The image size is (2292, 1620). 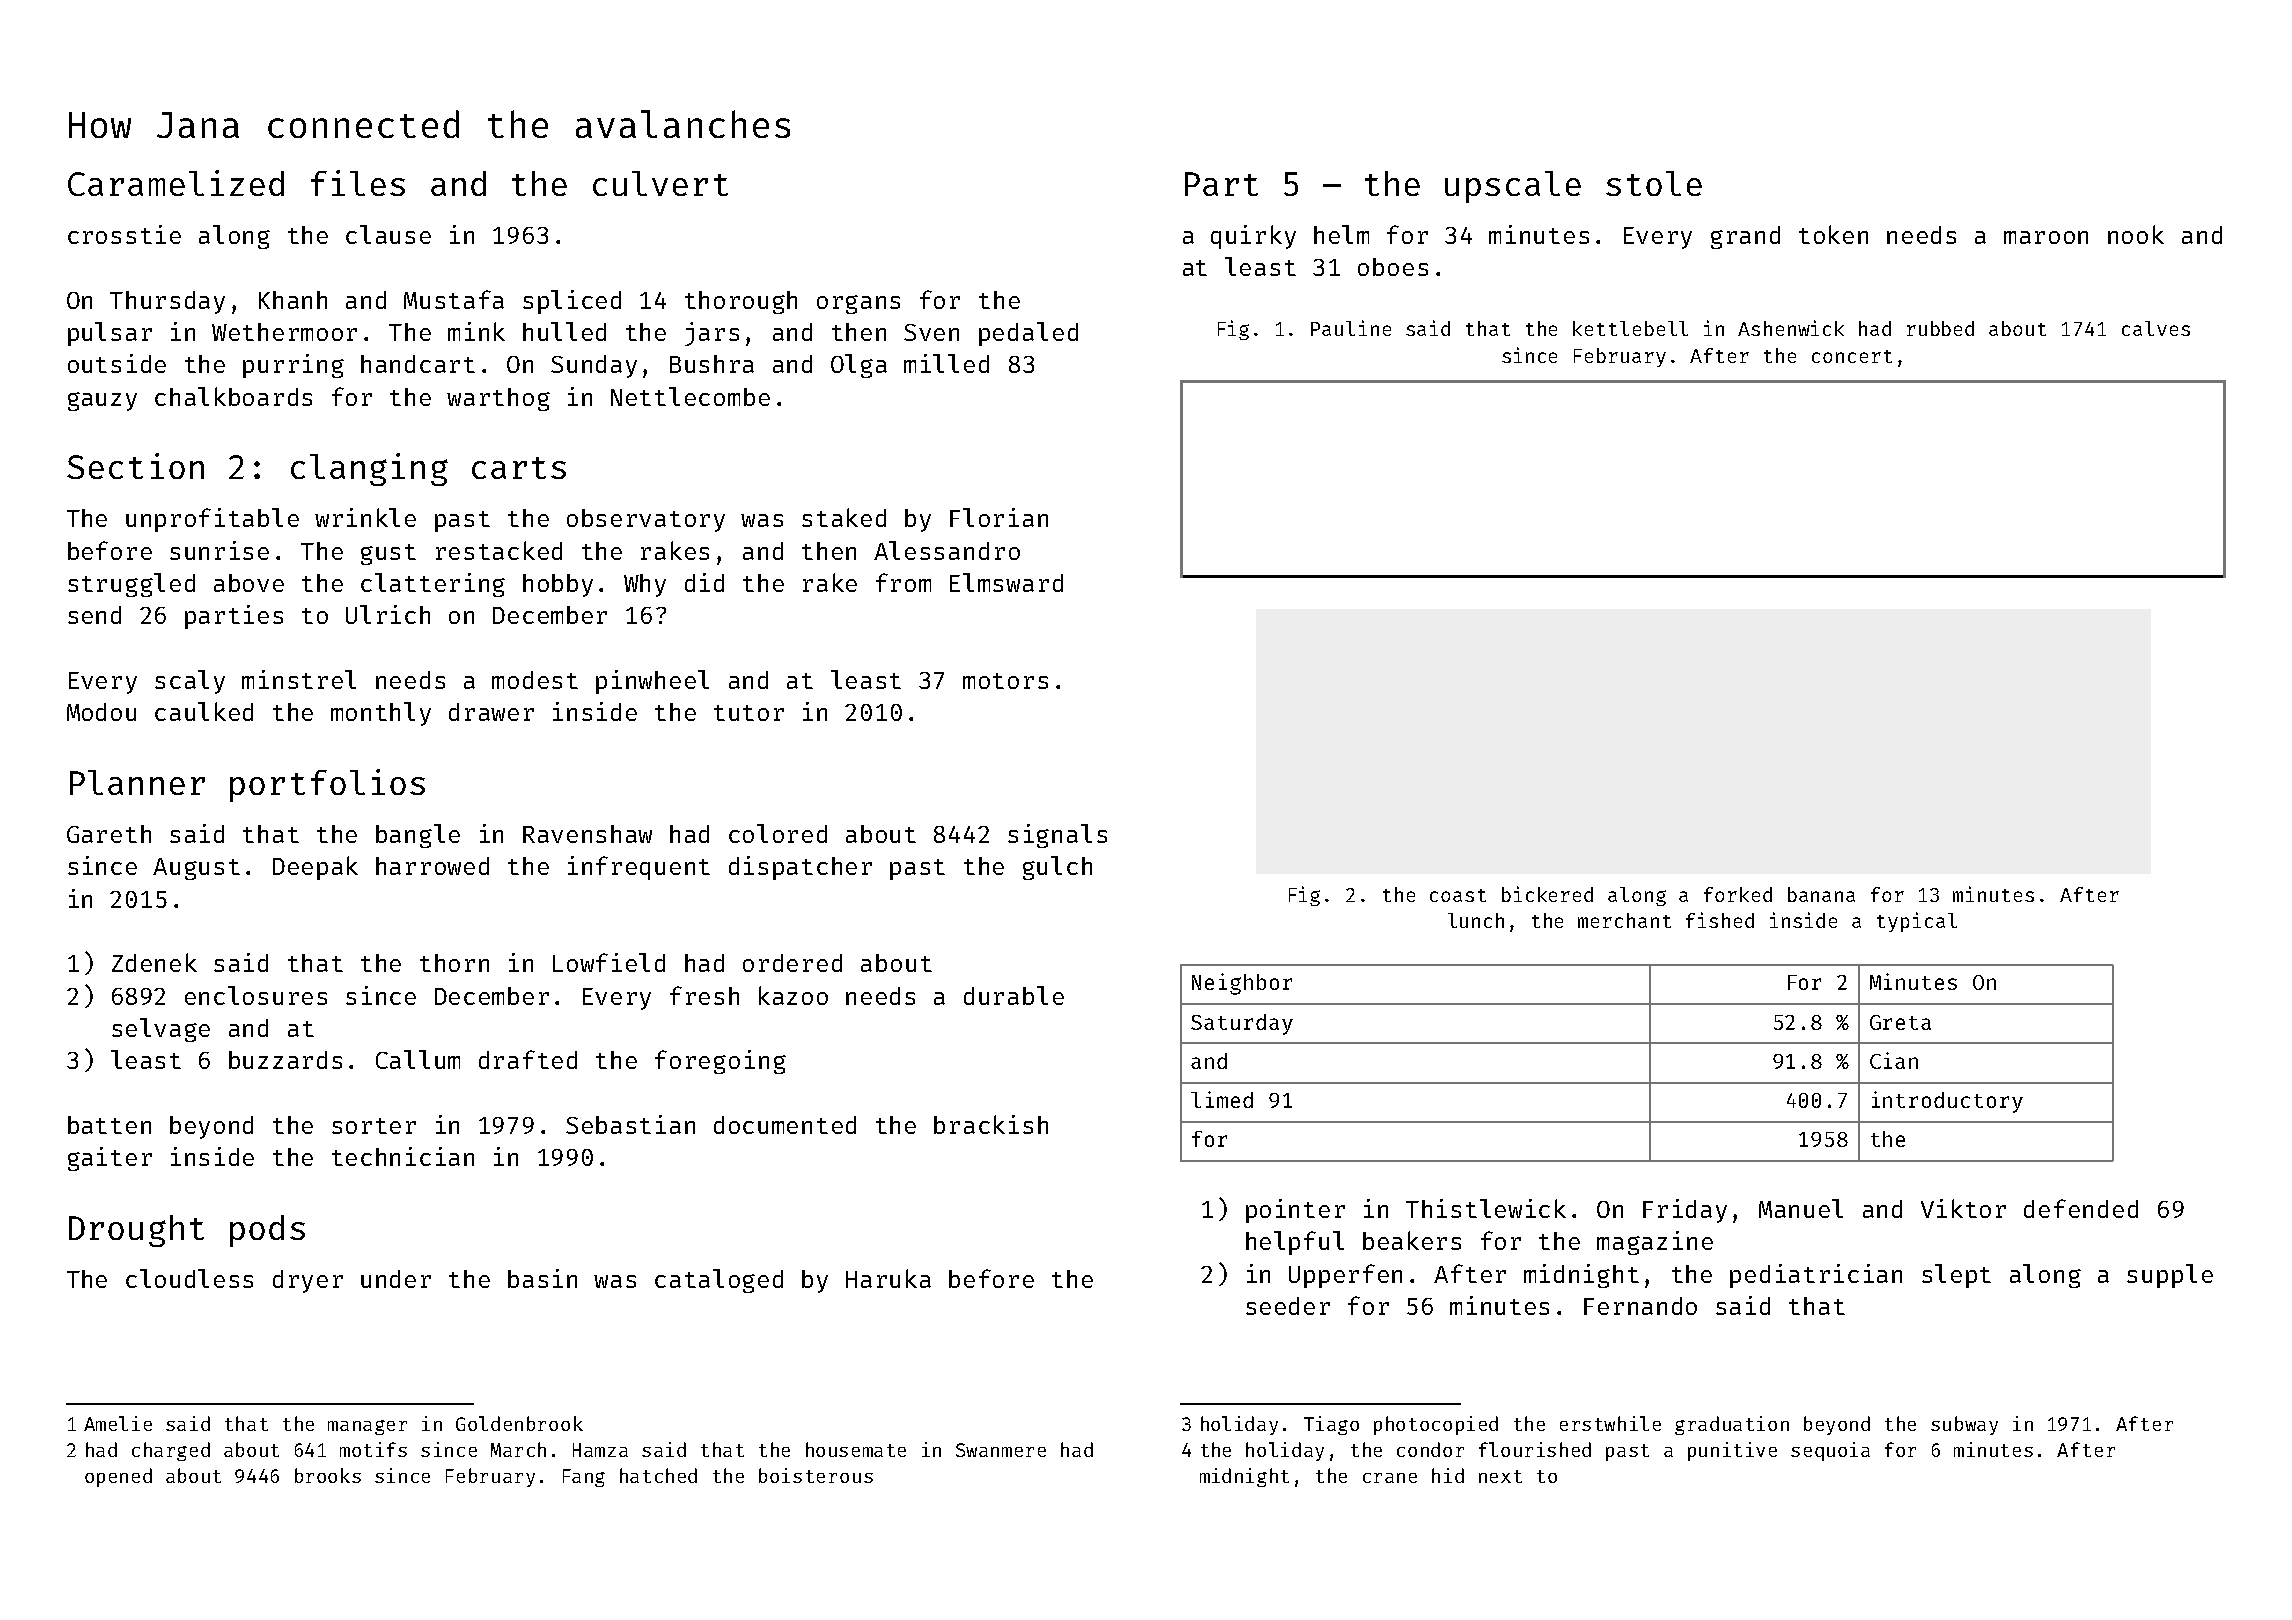 What do you see at coordinates (1288, 1306) in the screenshot?
I see `seeder` at bounding box center [1288, 1306].
